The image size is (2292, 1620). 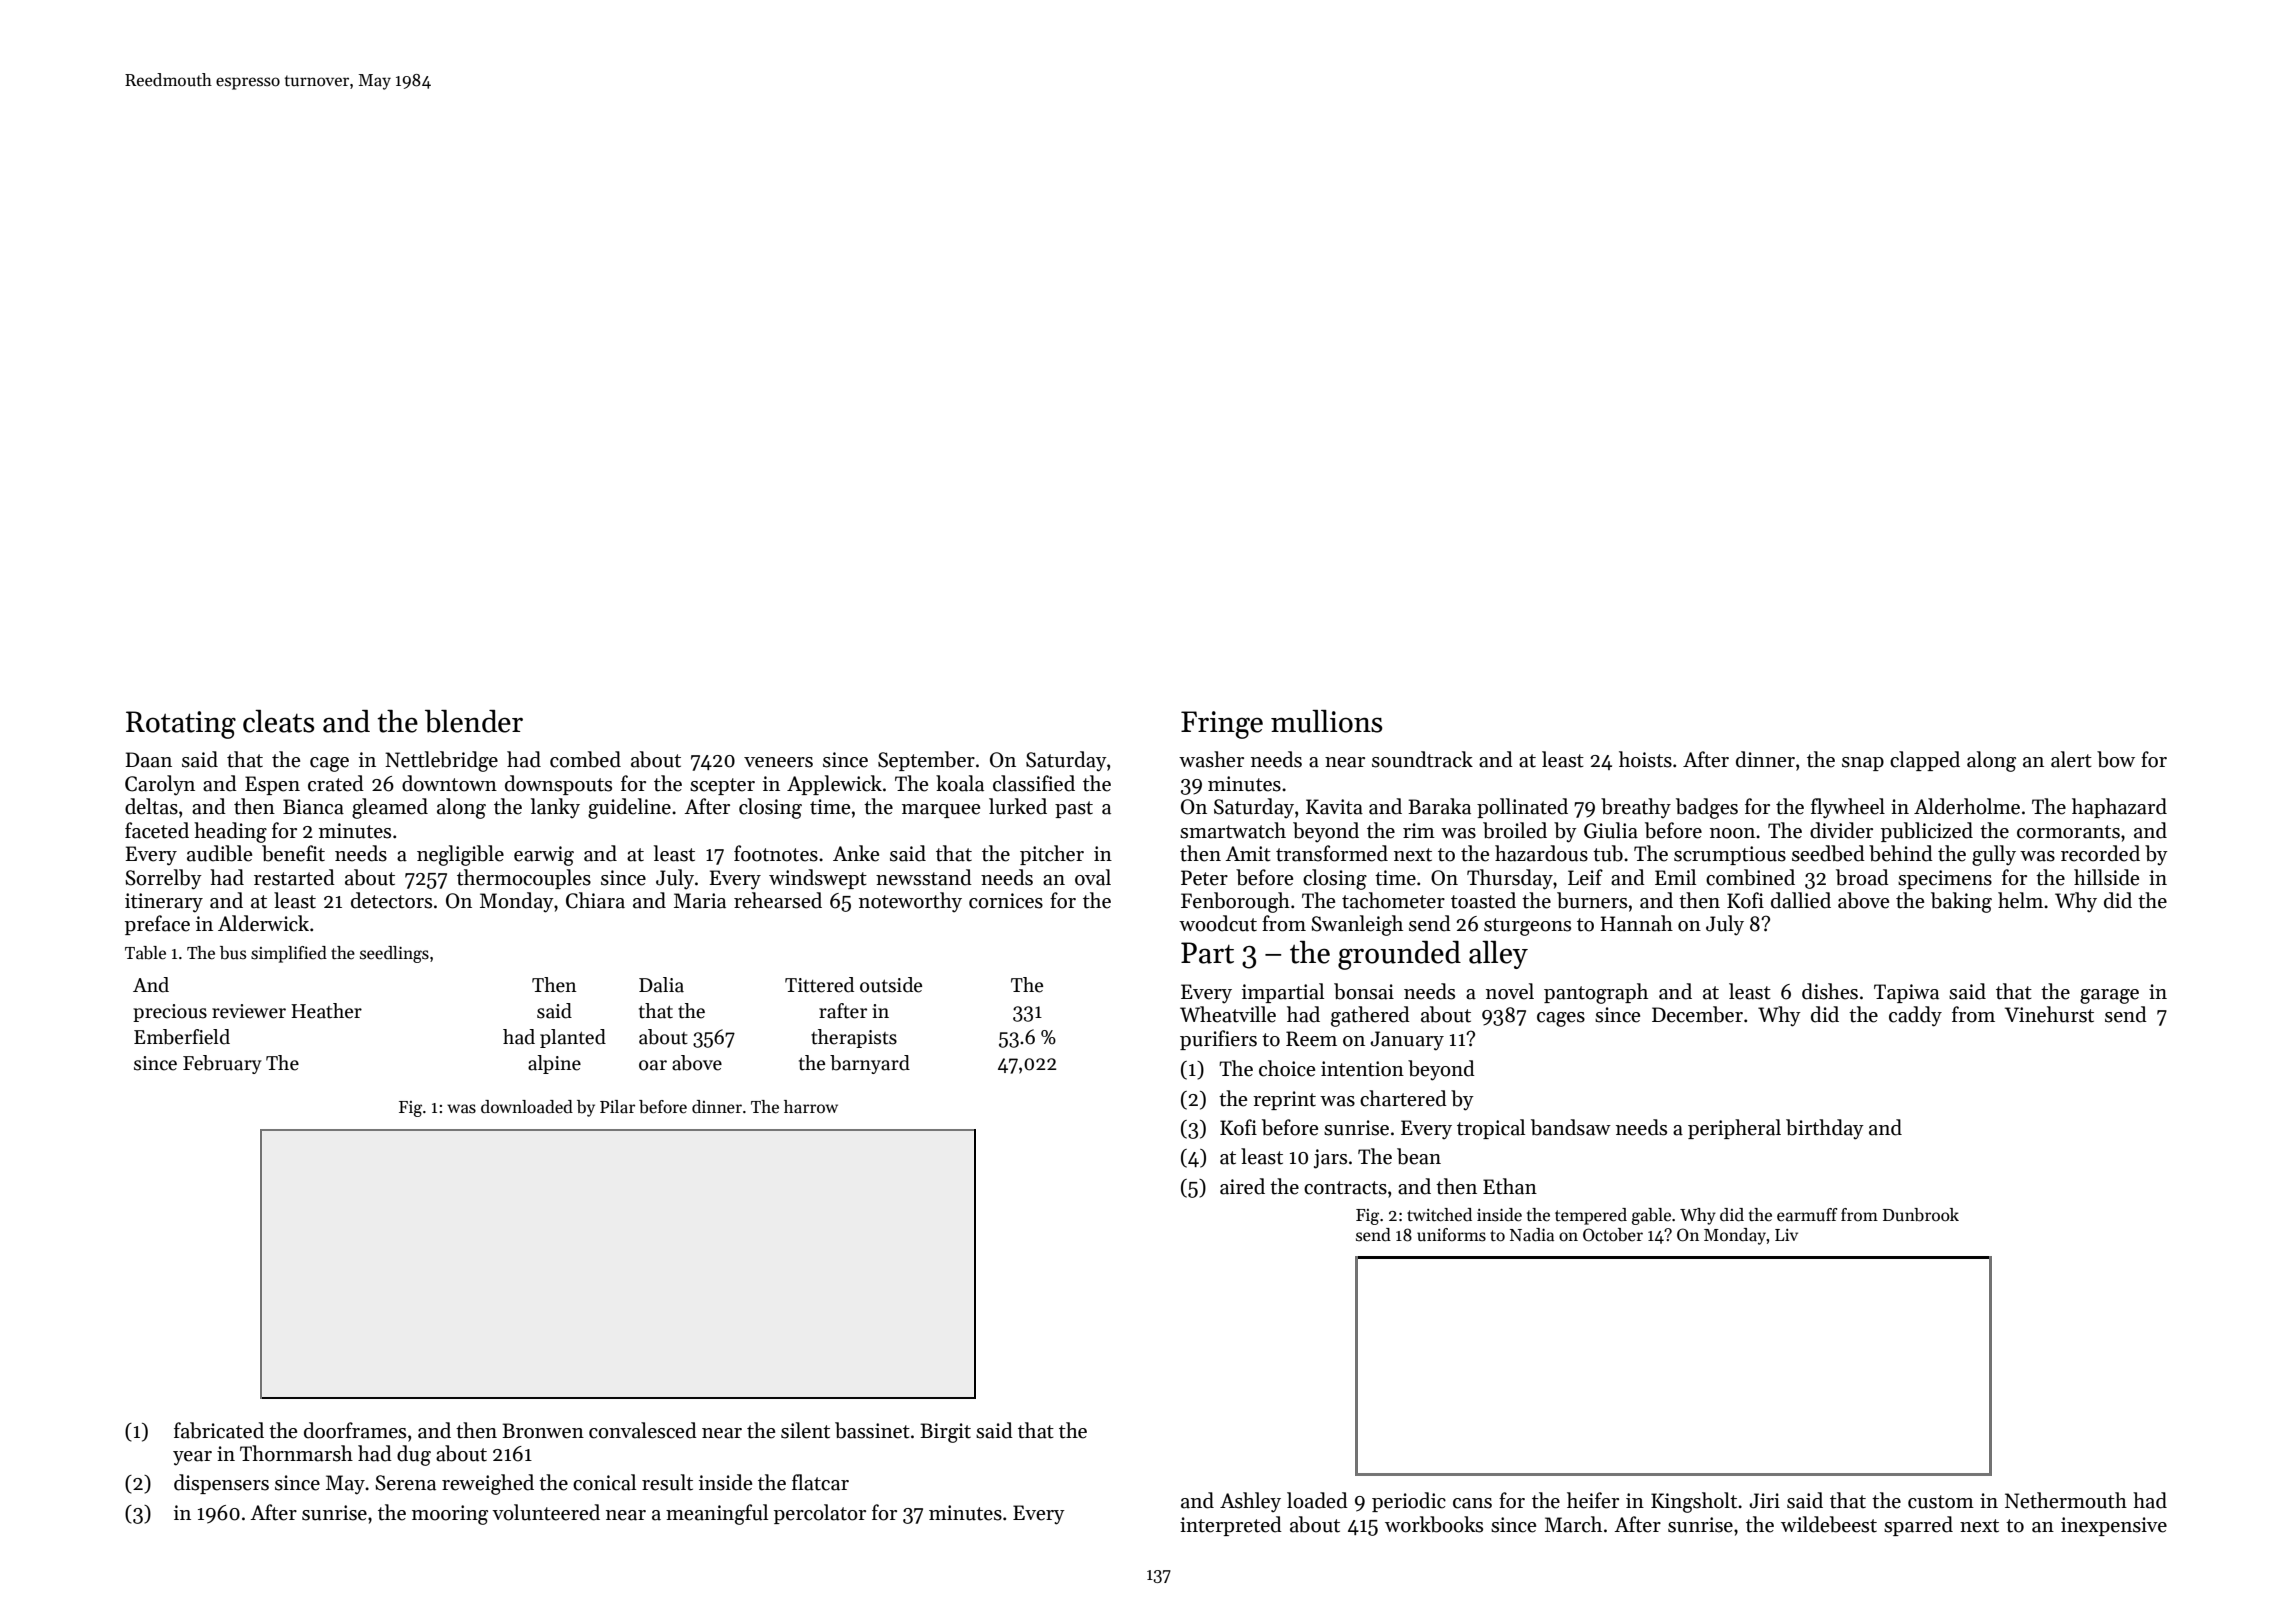 What do you see at coordinates (1034, 783) in the page?
I see `classified` at bounding box center [1034, 783].
